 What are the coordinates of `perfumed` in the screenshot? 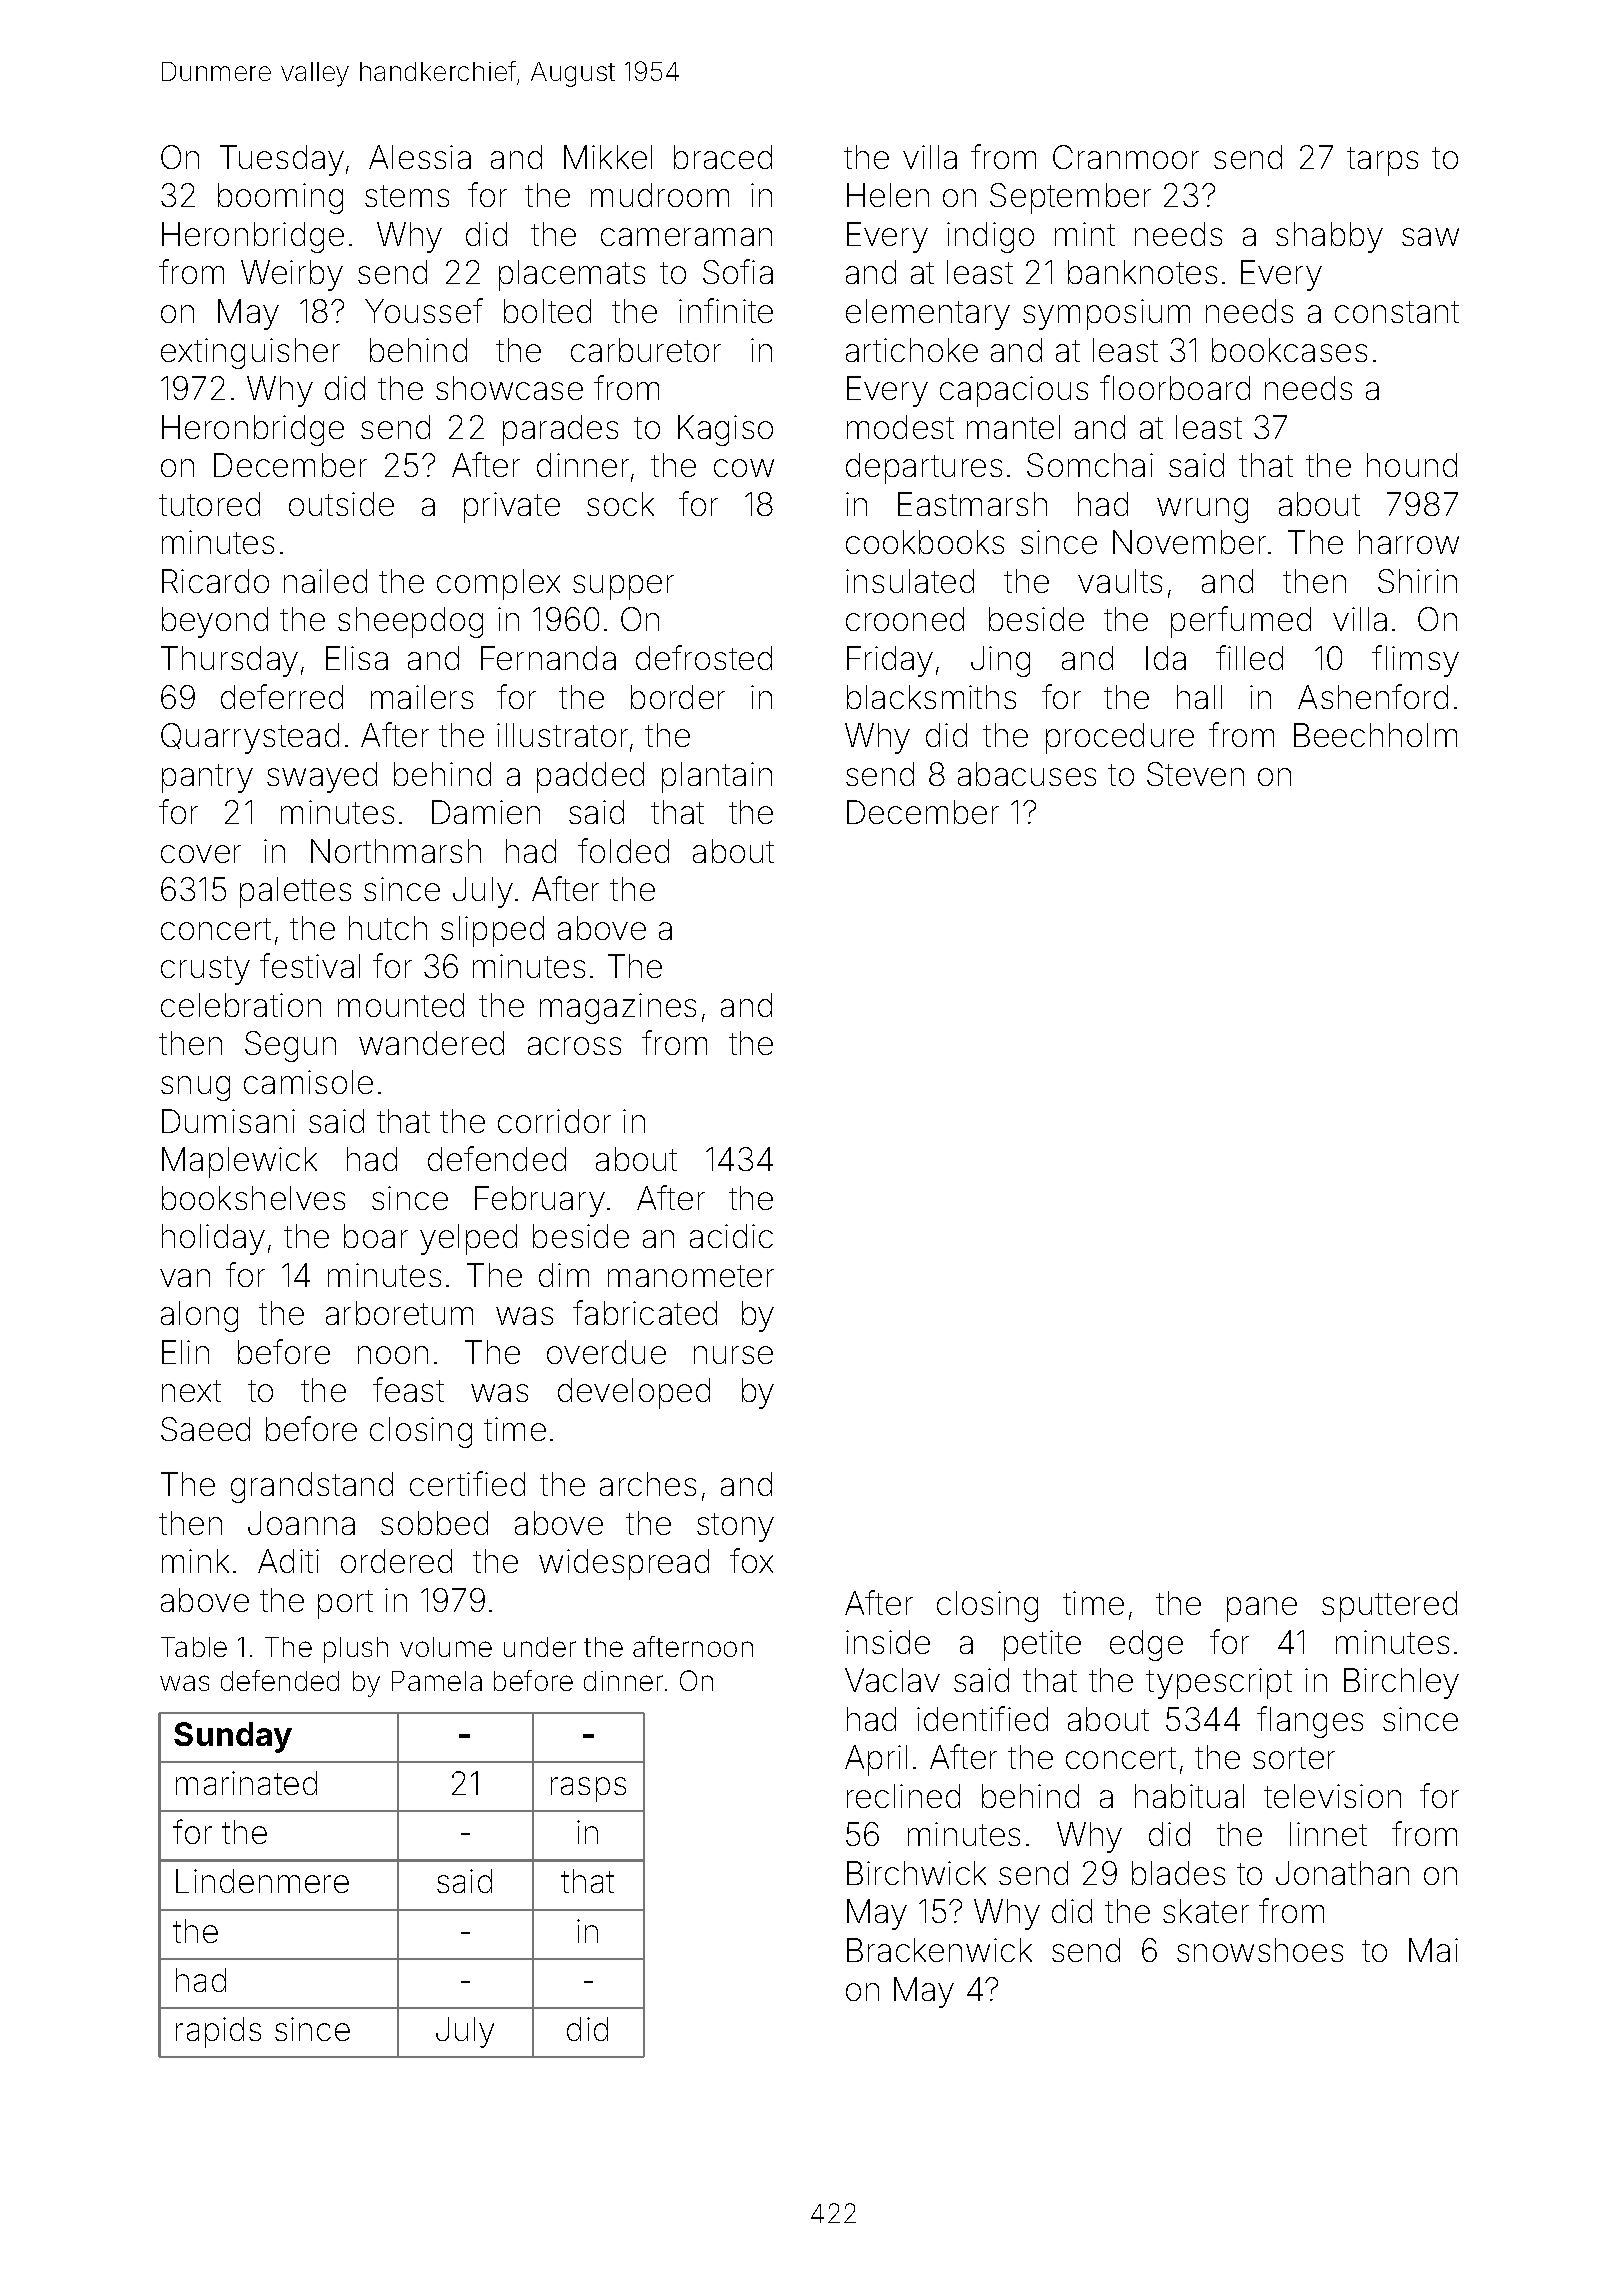 It's located at (1241, 622).
